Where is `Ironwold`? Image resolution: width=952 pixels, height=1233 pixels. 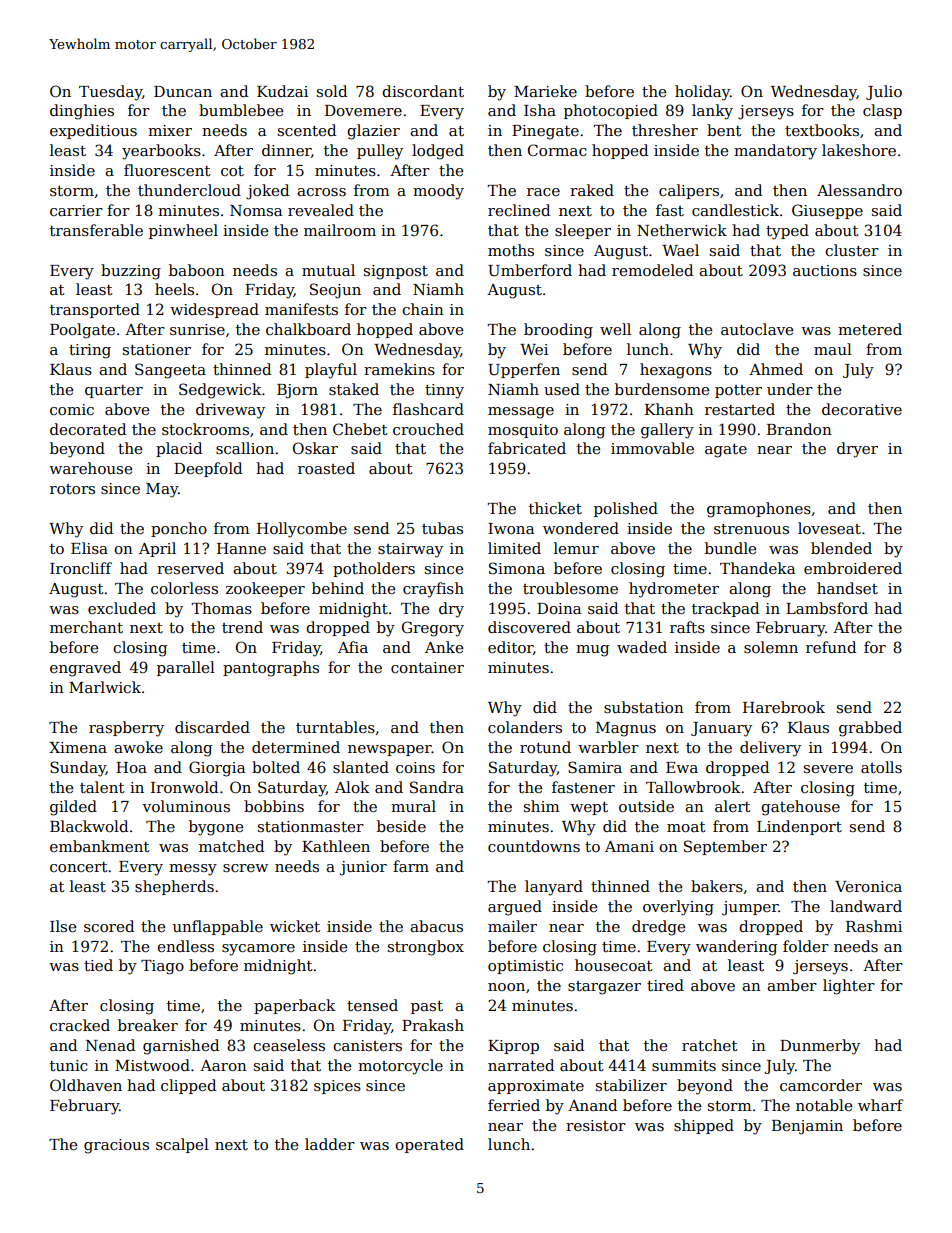 Ironwold is located at coordinates (184, 787).
